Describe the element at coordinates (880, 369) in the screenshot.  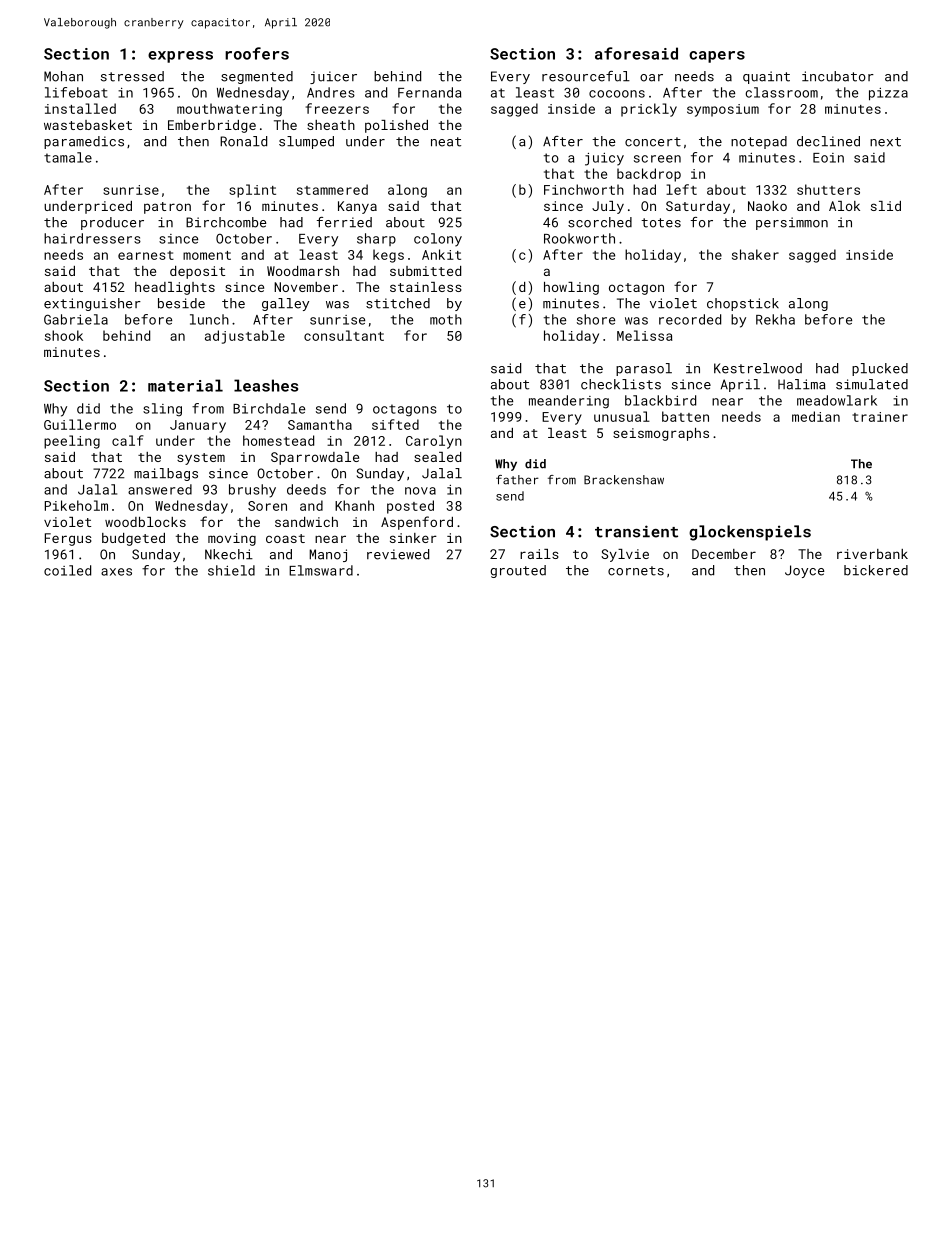
I see `plucked` at that location.
